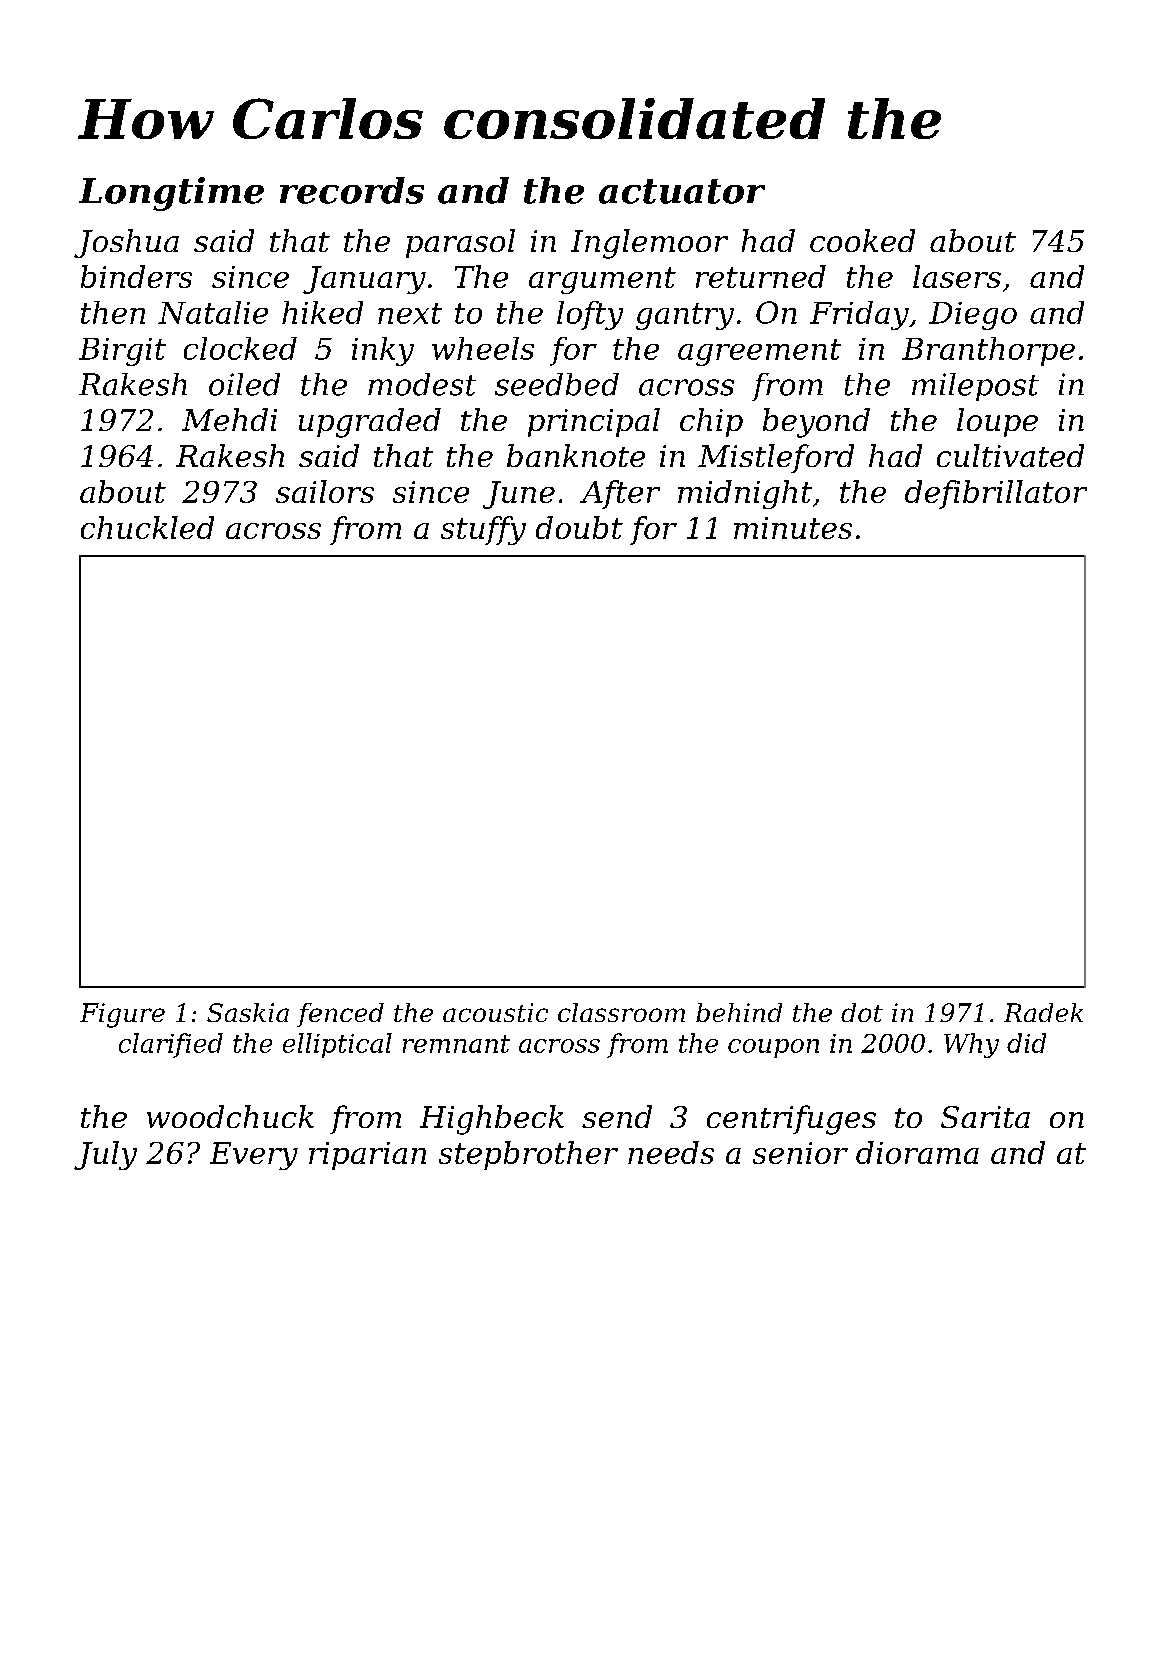 This image has width=1165, height=1654. What do you see at coordinates (682, 191) in the image?
I see `actuator` at bounding box center [682, 191].
